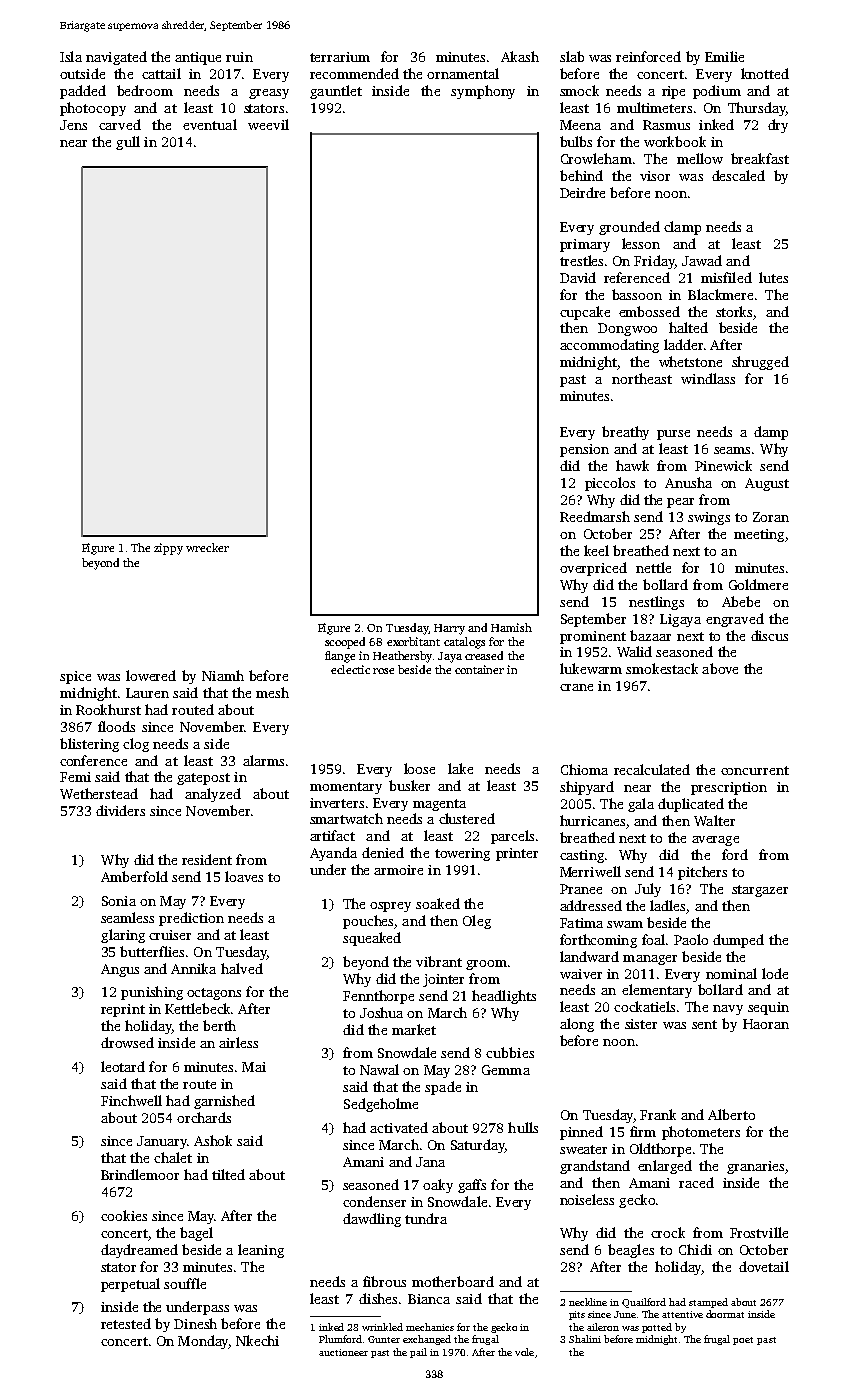 Image resolution: width=849 pixels, height=1400 pixels. Describe the element at coordinates (520, 56) in the screenshot. I see `Akash` at that location.
